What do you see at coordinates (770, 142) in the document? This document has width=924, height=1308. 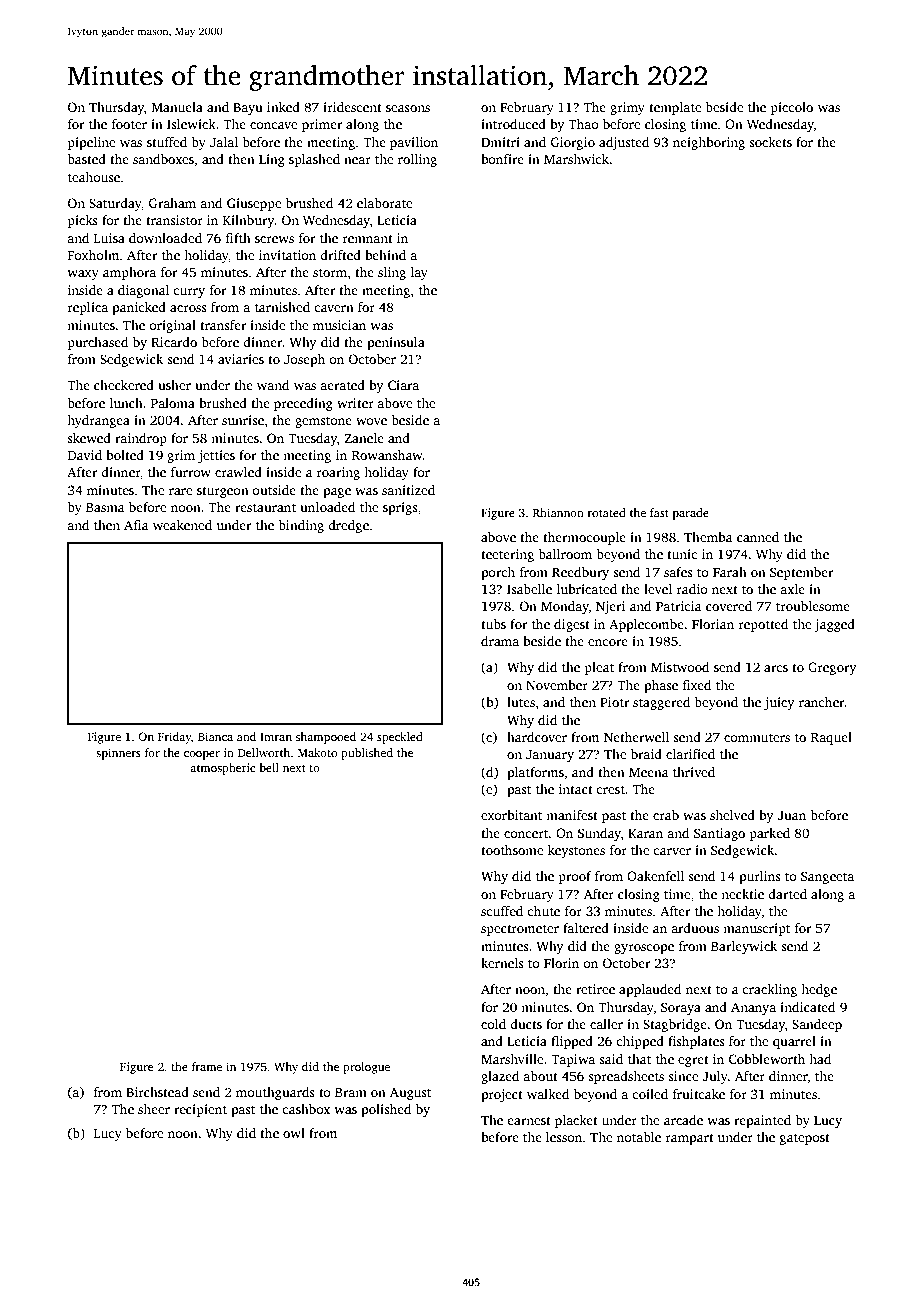 I see `sockets` at bounding box center [770, 142].
